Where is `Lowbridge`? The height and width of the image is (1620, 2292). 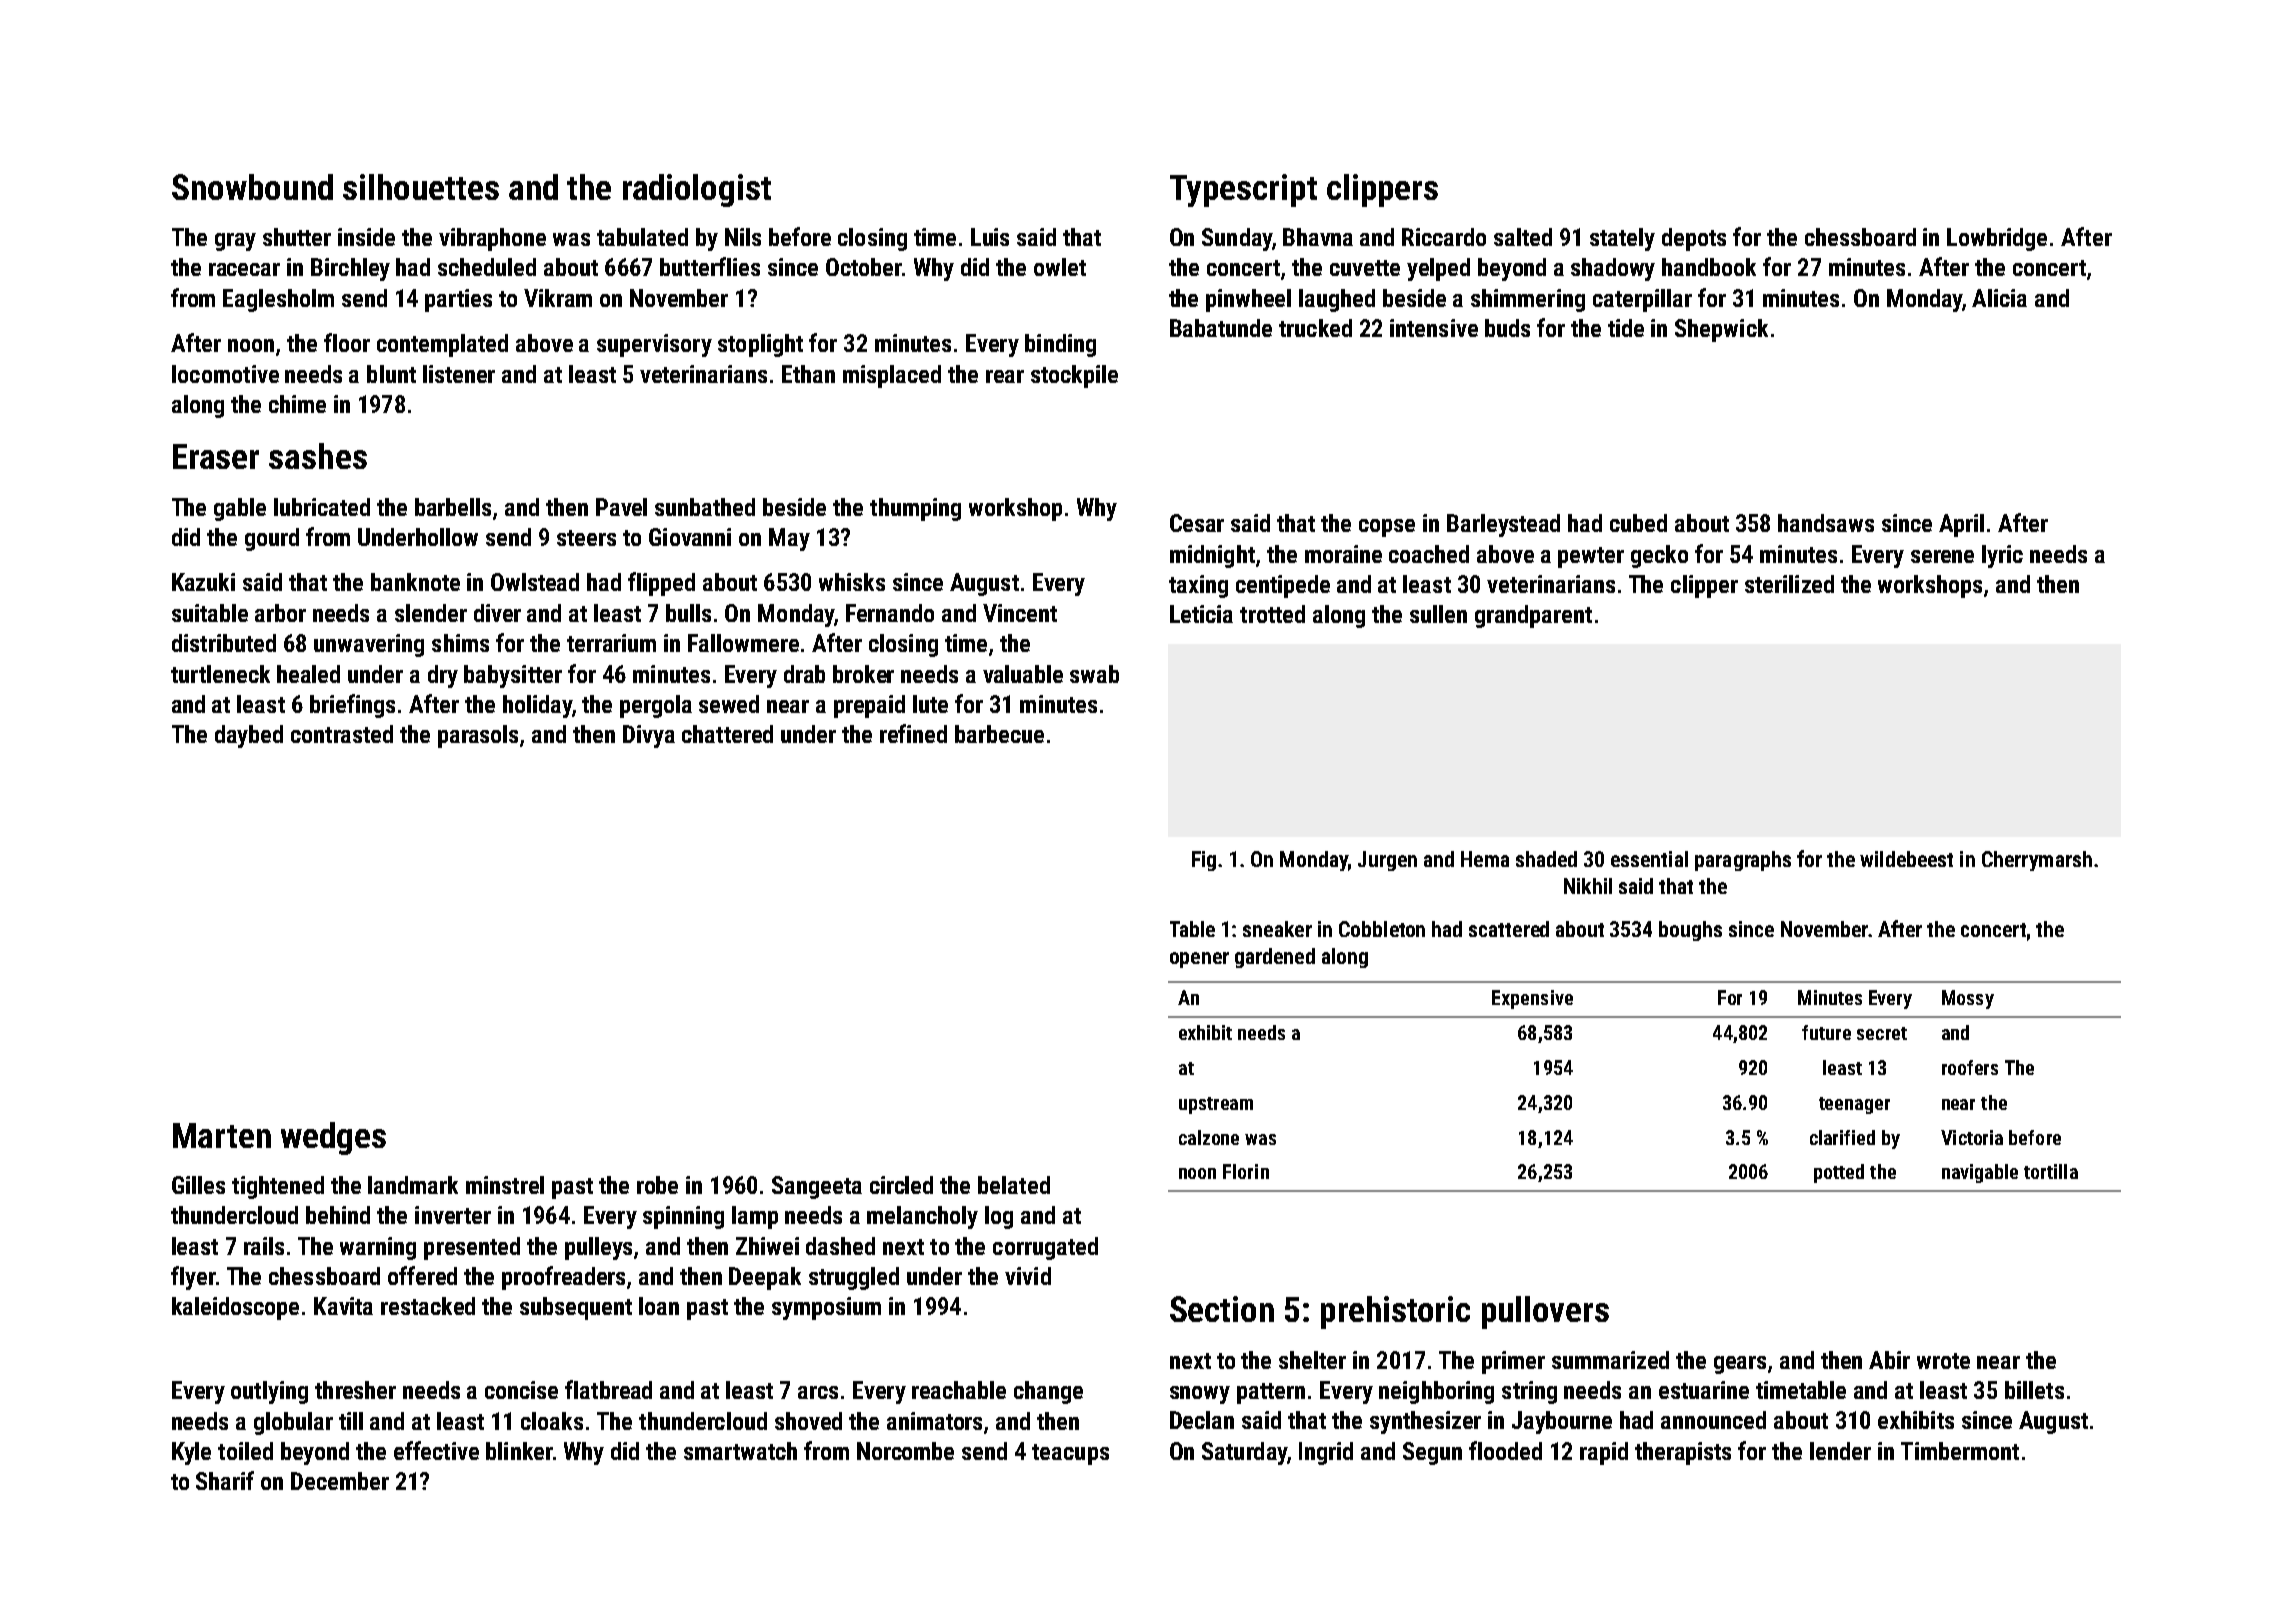
Lowbridge is located at coordinates (1997, 239).
